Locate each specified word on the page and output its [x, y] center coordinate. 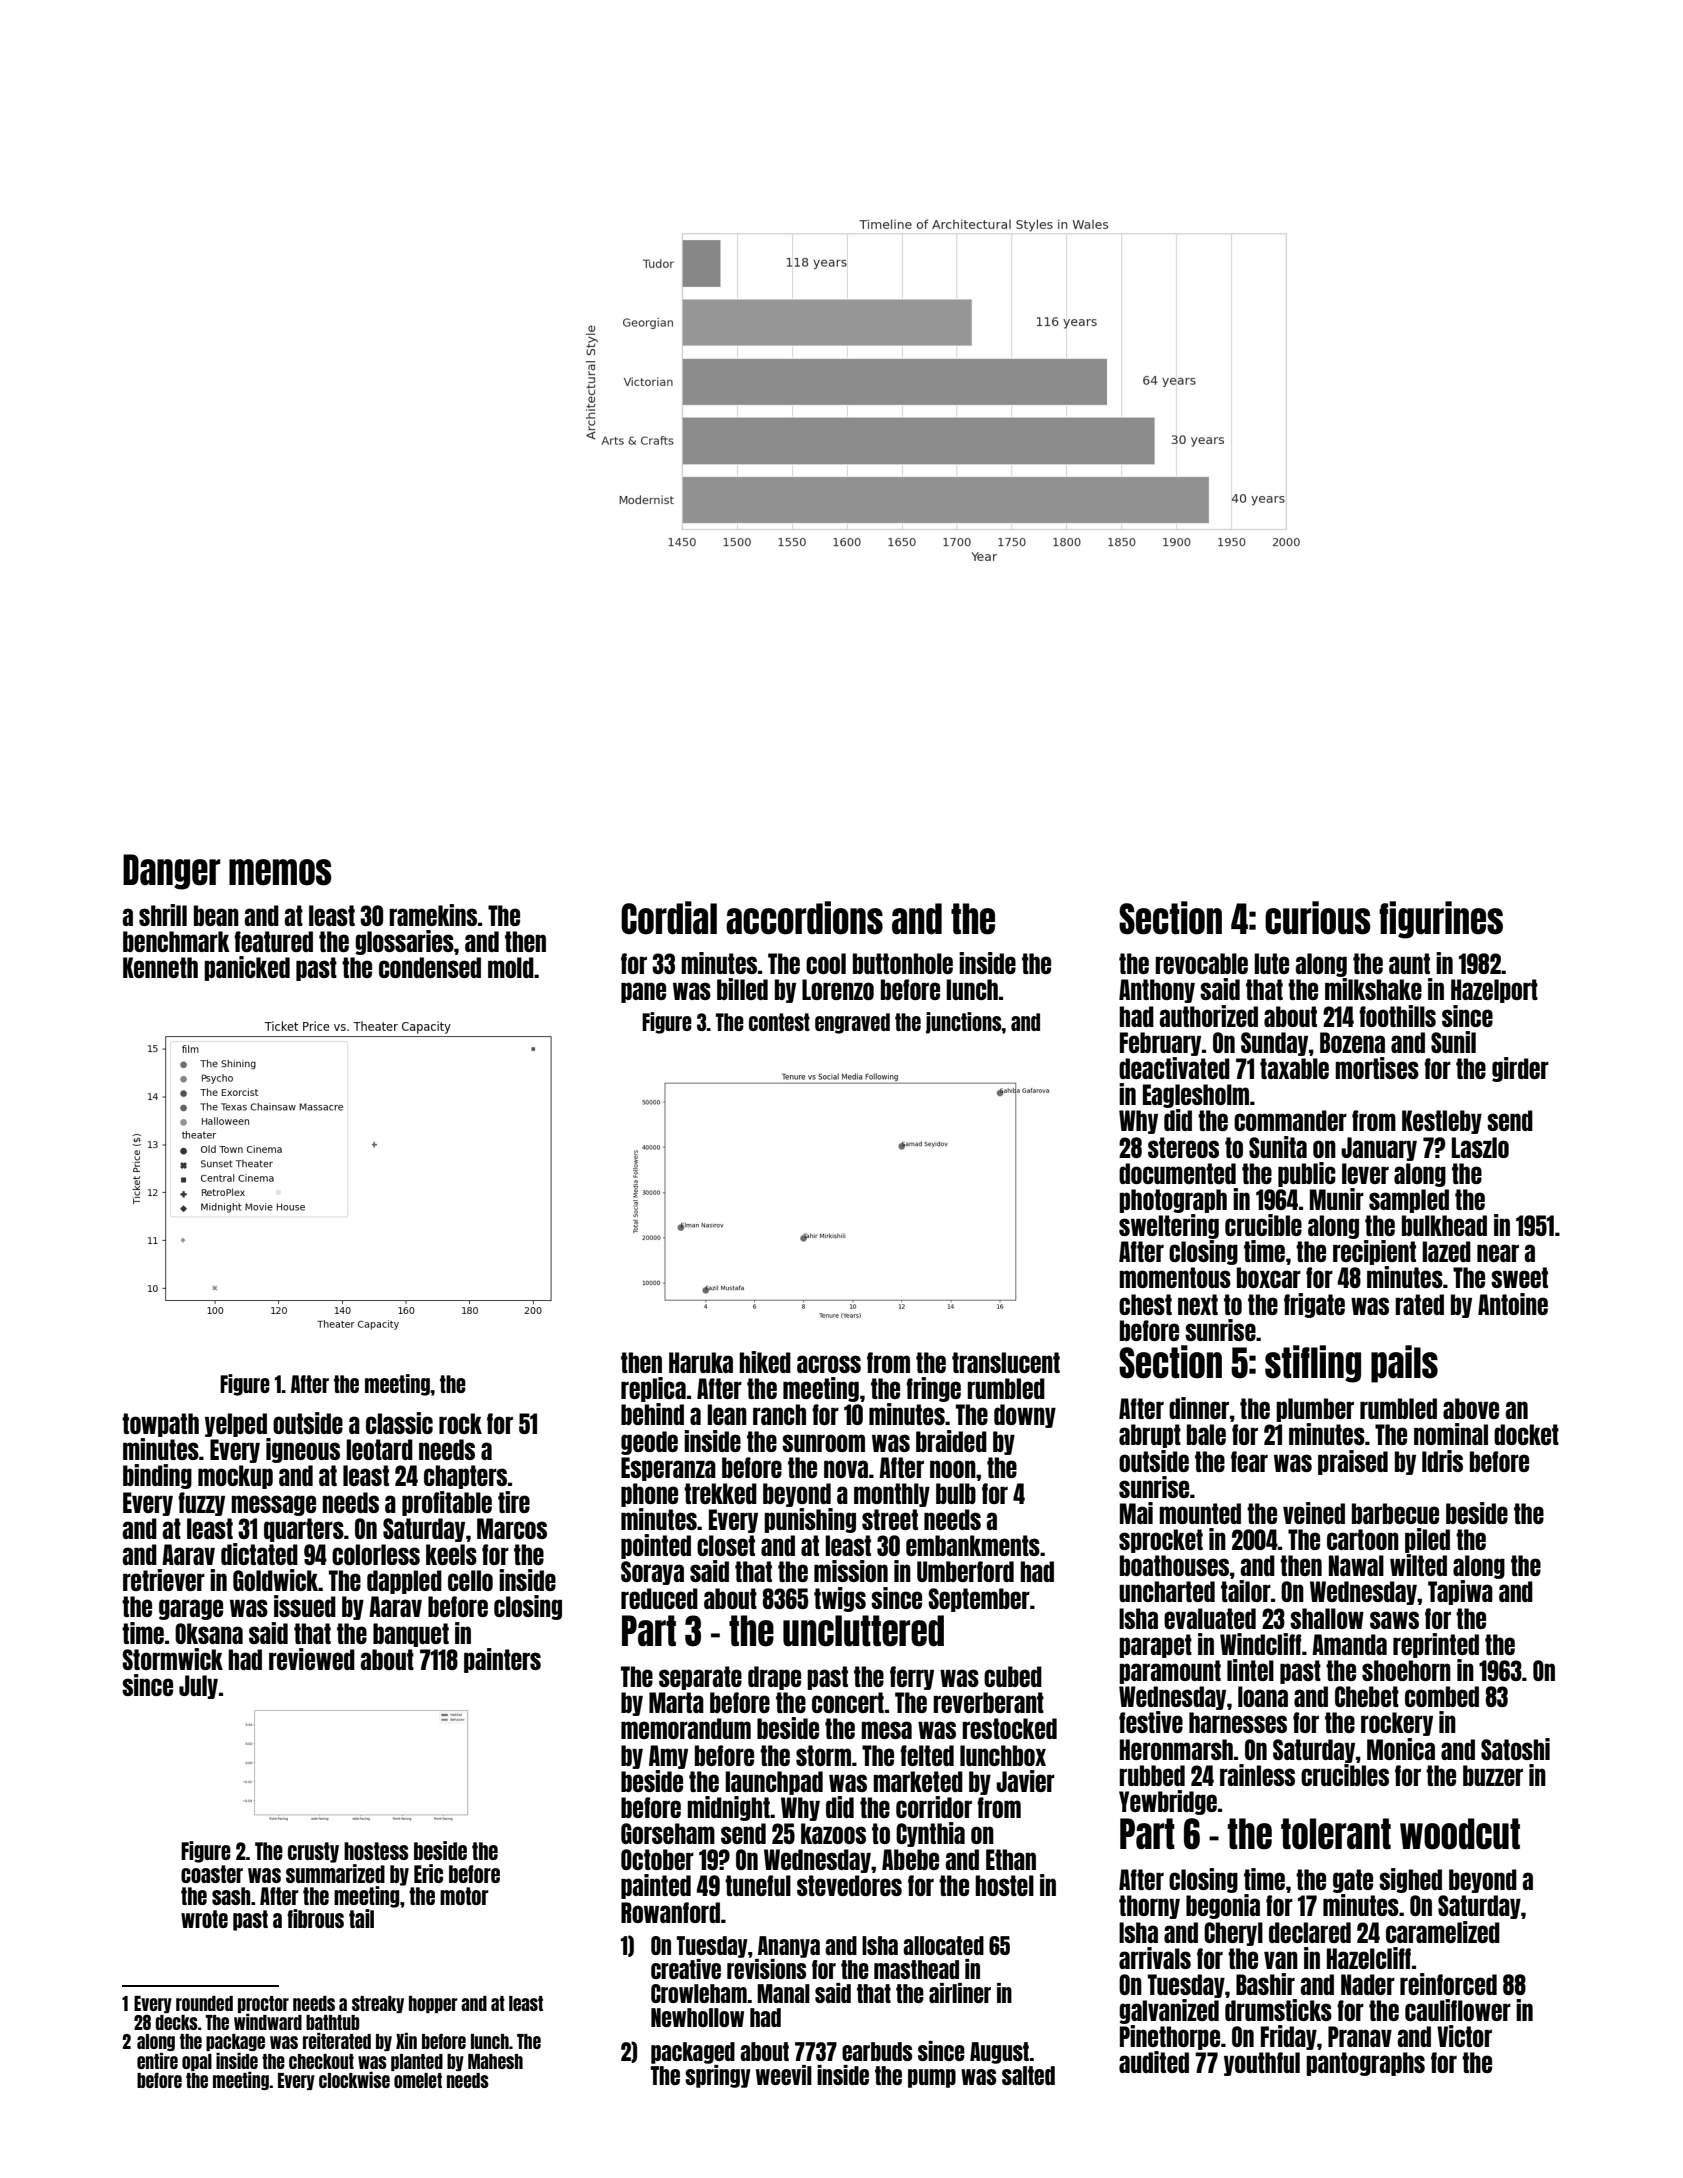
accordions [804, 918]
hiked [765, 1362]
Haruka [701, 1362]
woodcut [1460, 1834]
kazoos [833, 1833]
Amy [668, 1757]
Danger [171, 872]
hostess [376, 1851]
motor [464, 1896]
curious [1318, 918]
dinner [1199, 1408]
